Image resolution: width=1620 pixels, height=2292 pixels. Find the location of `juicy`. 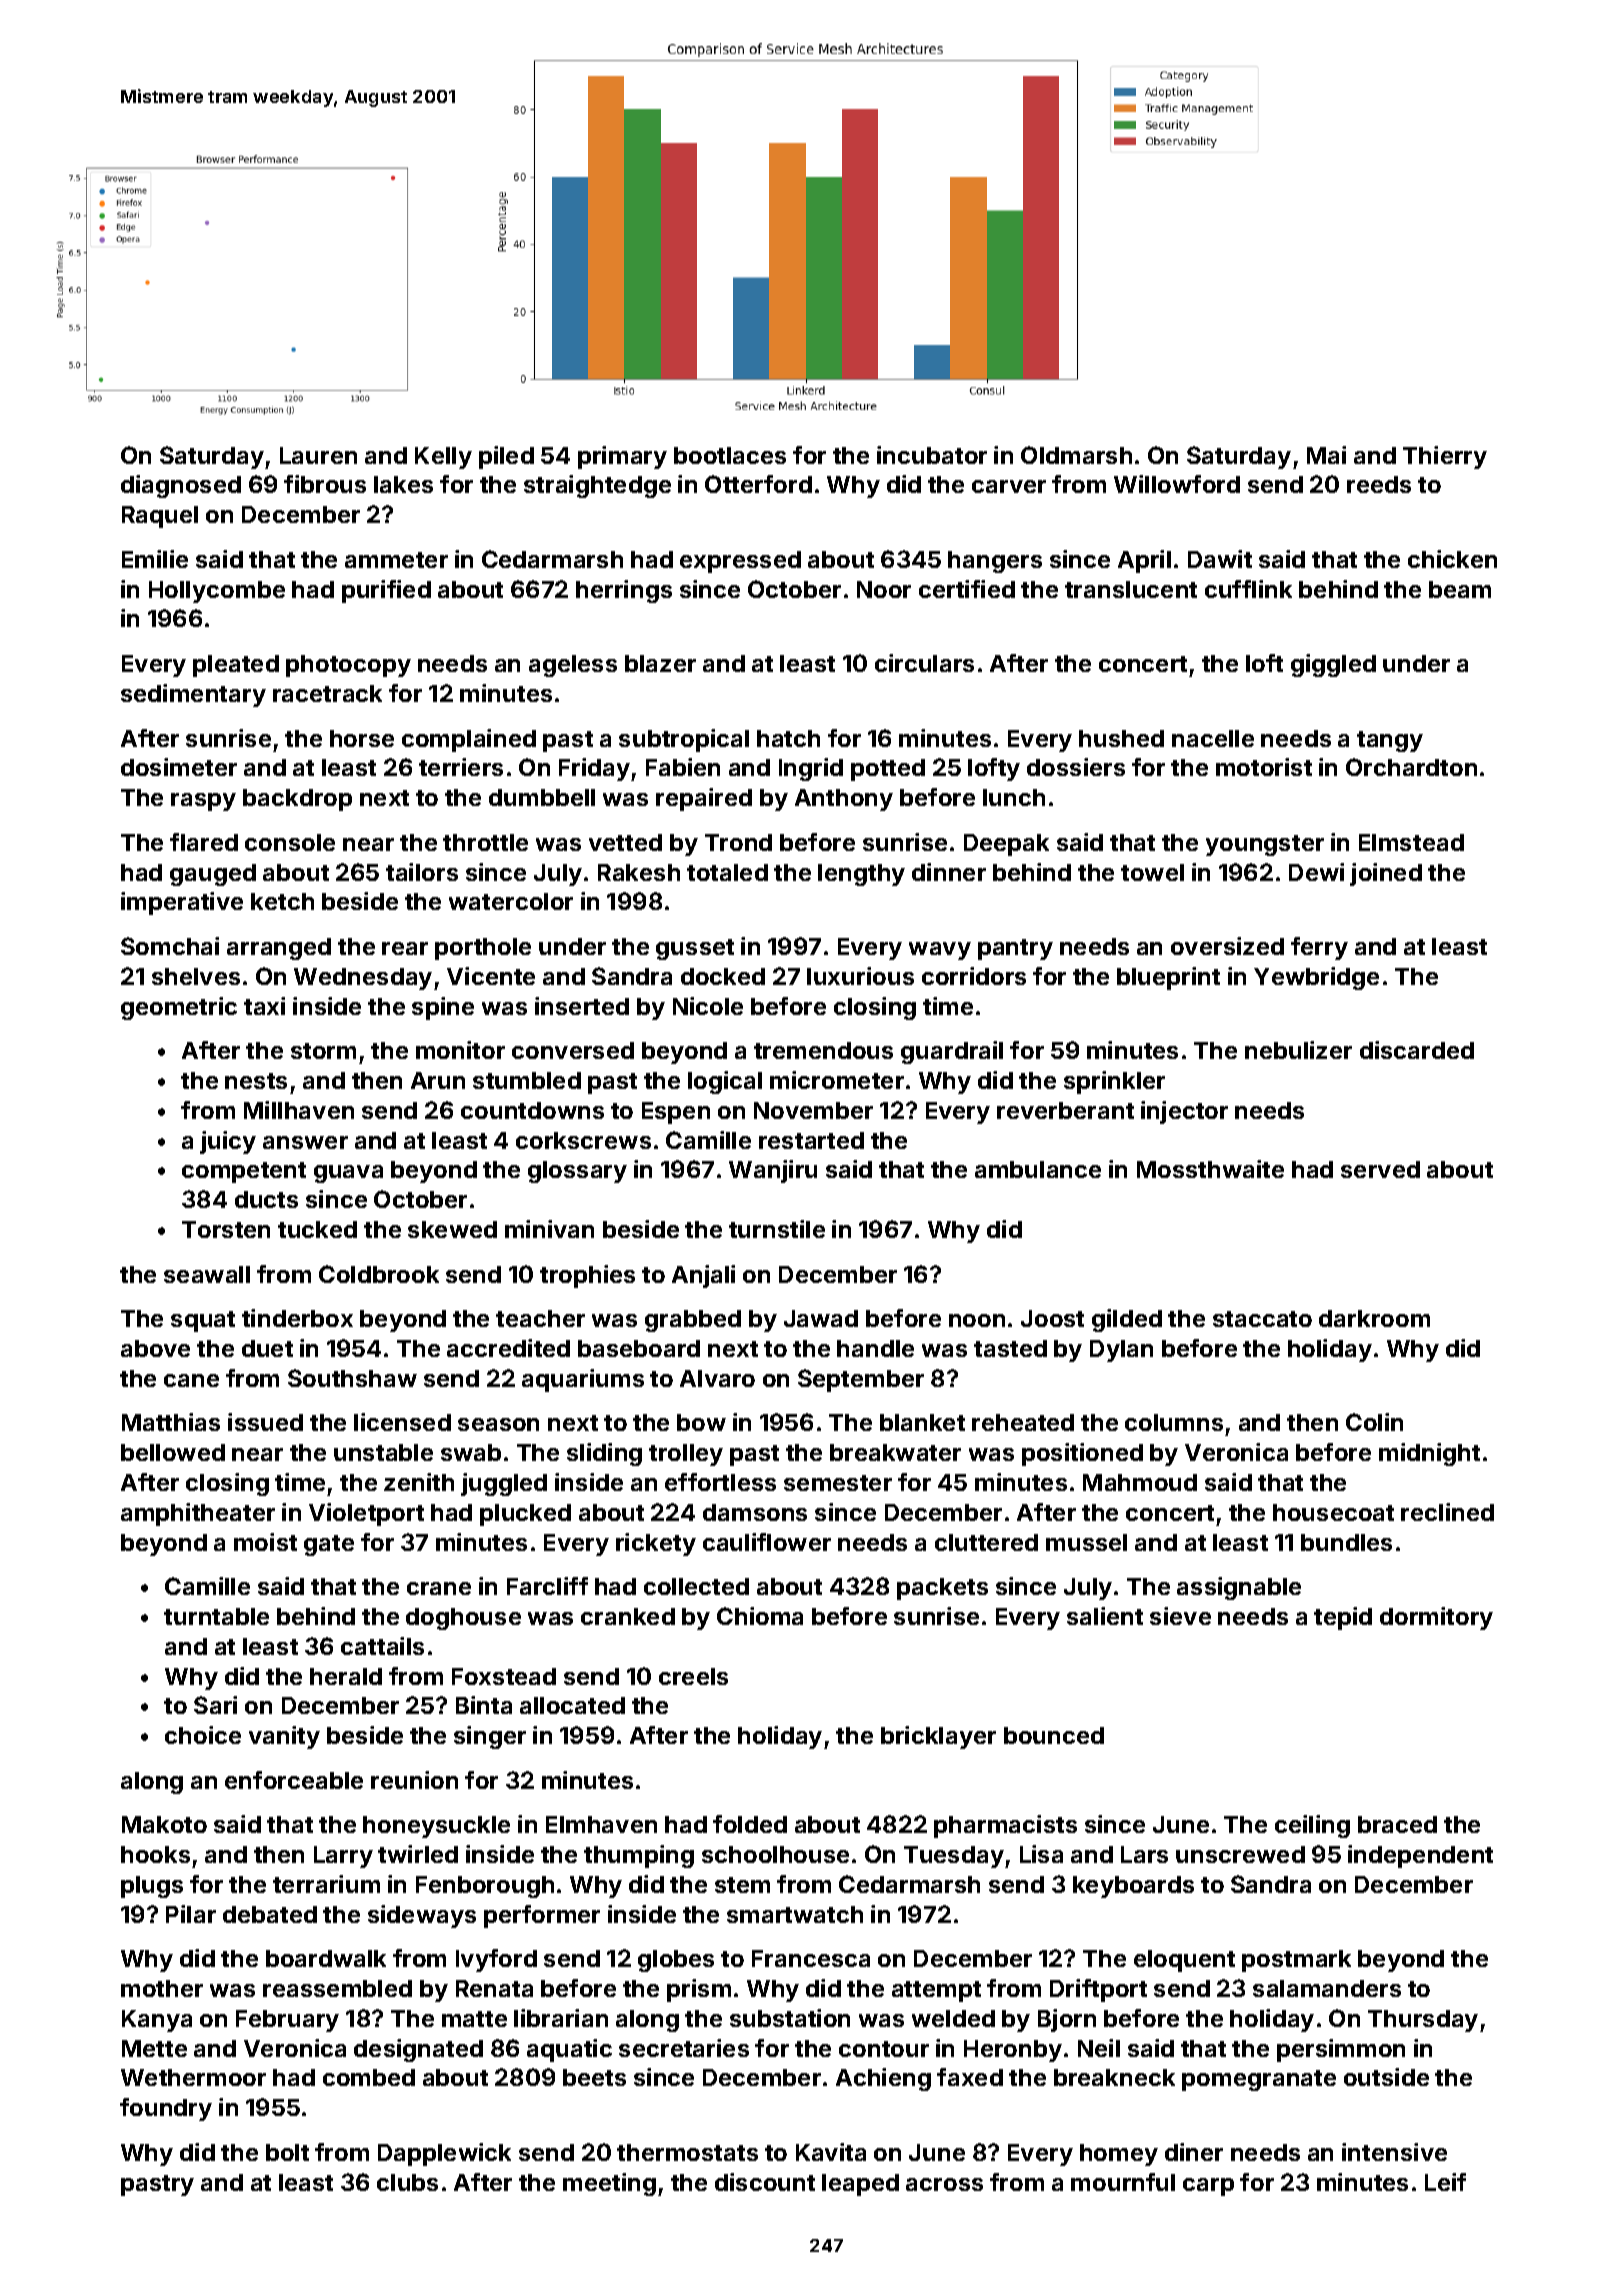

juicy is located at coordinates (228, 1142).
